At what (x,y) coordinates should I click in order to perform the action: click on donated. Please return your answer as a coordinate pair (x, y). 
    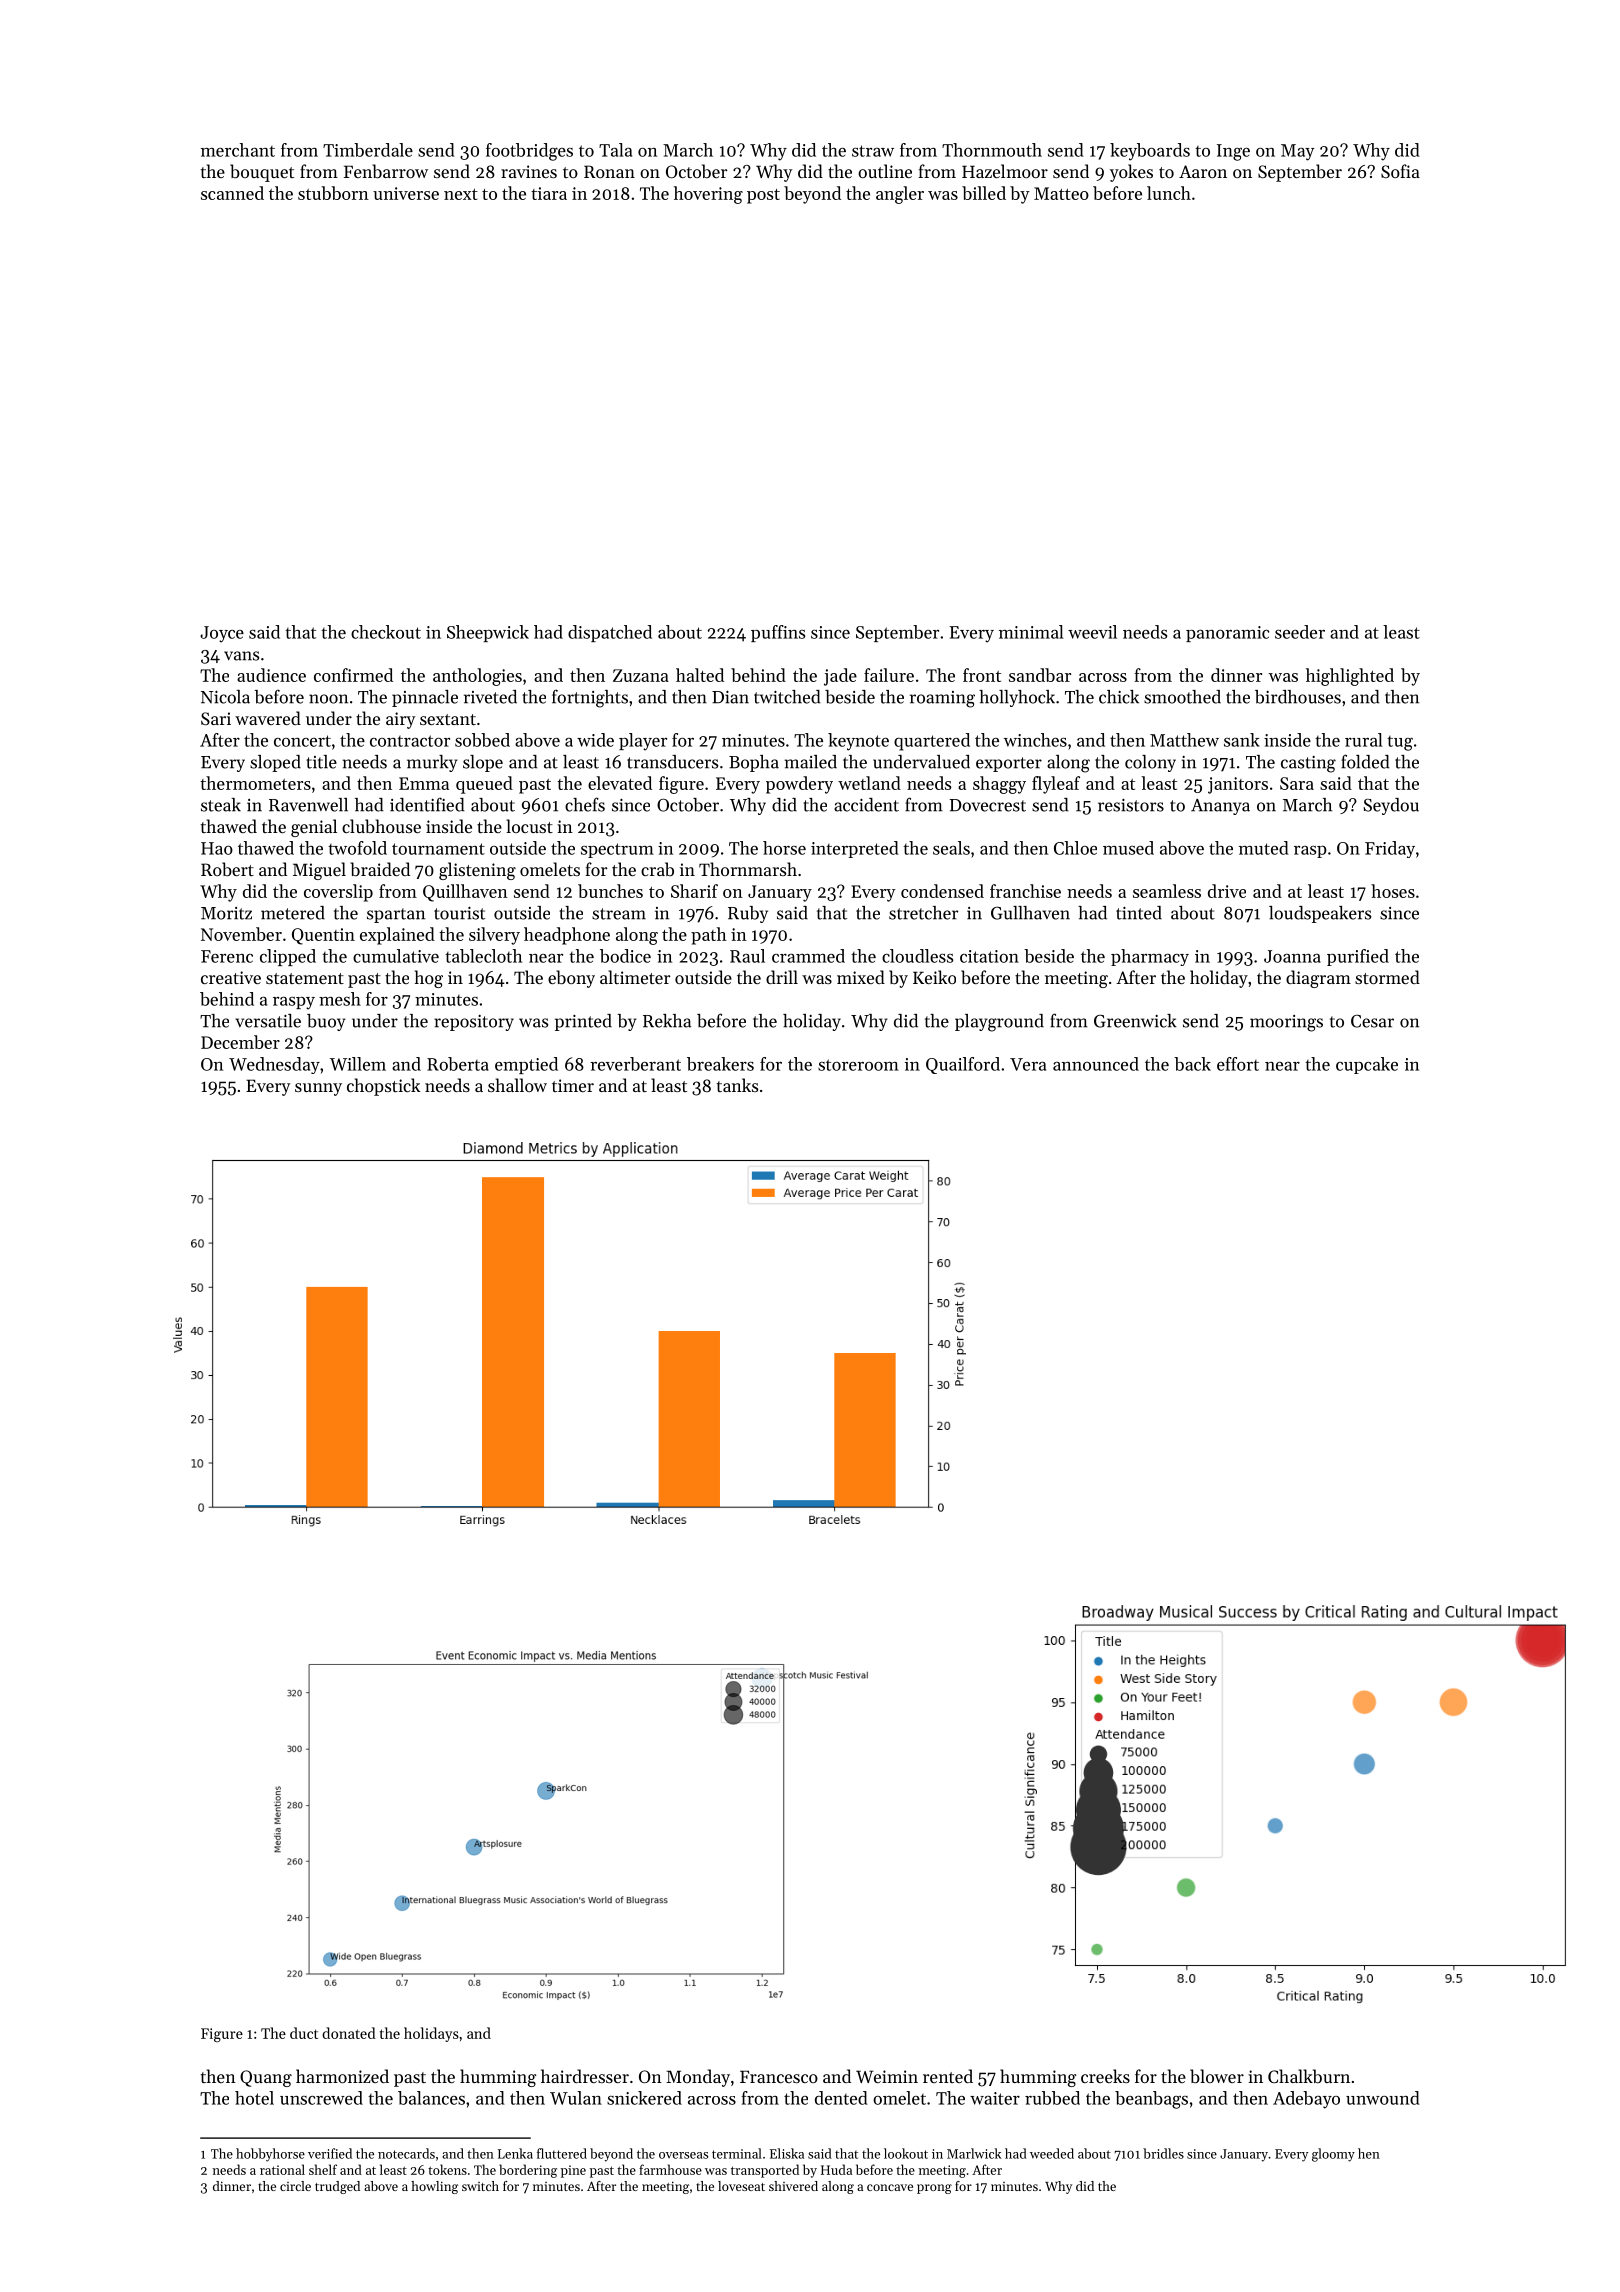
    Looking at the image, I should click on (349, 2033).
